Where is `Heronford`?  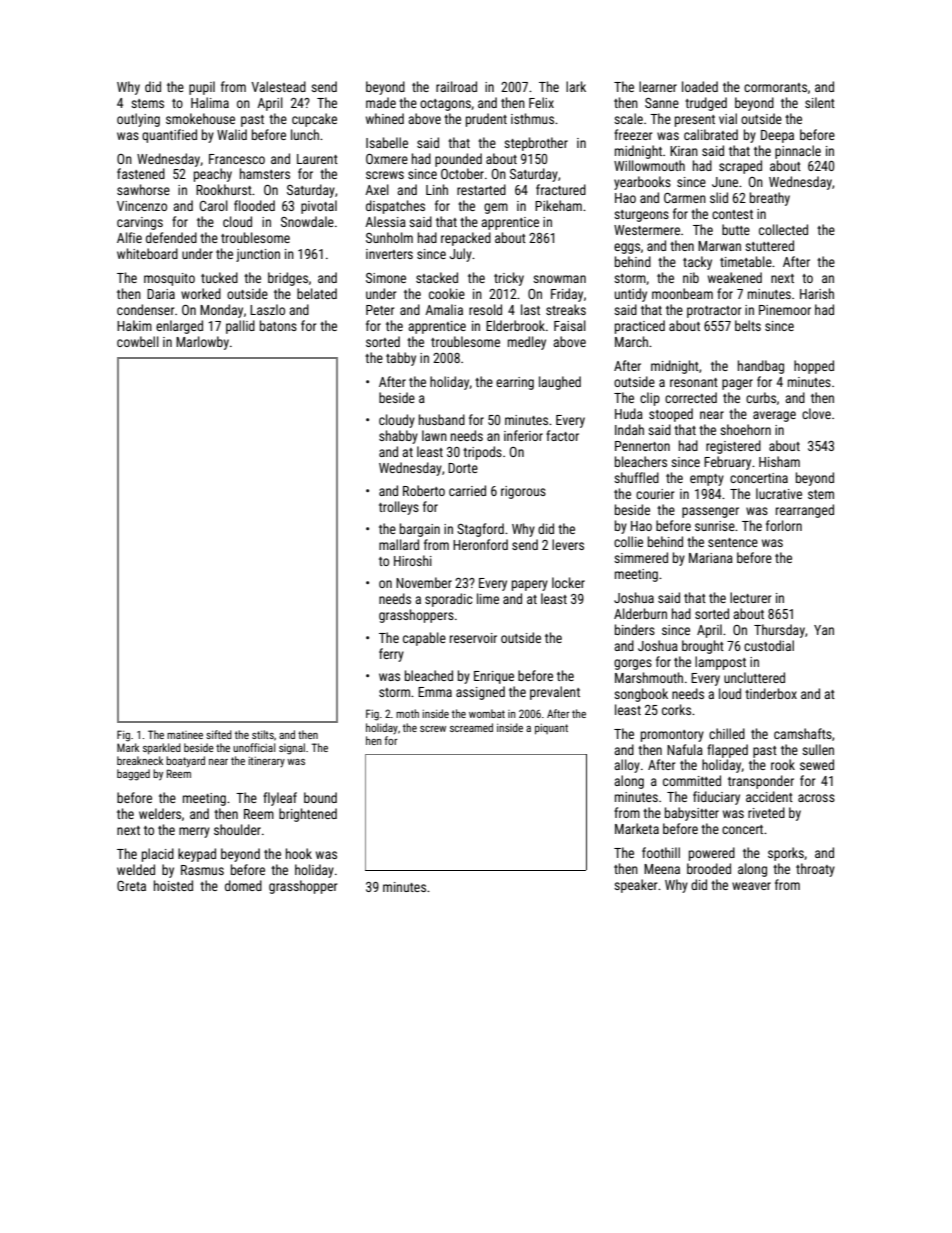 Heronford is located at coordinates (480, 544).
